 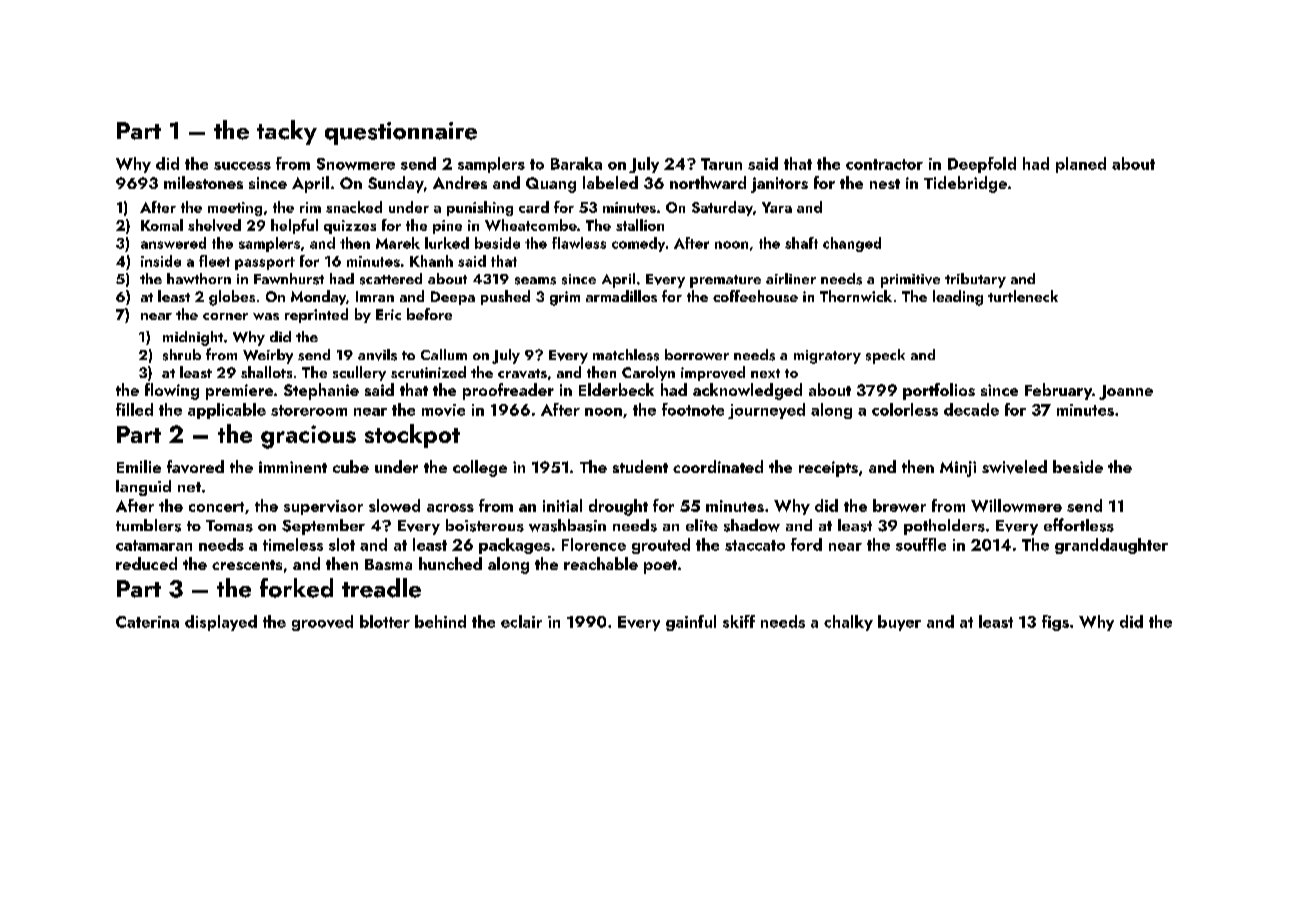 What do you see at coordinates (1081, 165) in the screenshot?
I see `planed` at bounding box center [1081, 165].
